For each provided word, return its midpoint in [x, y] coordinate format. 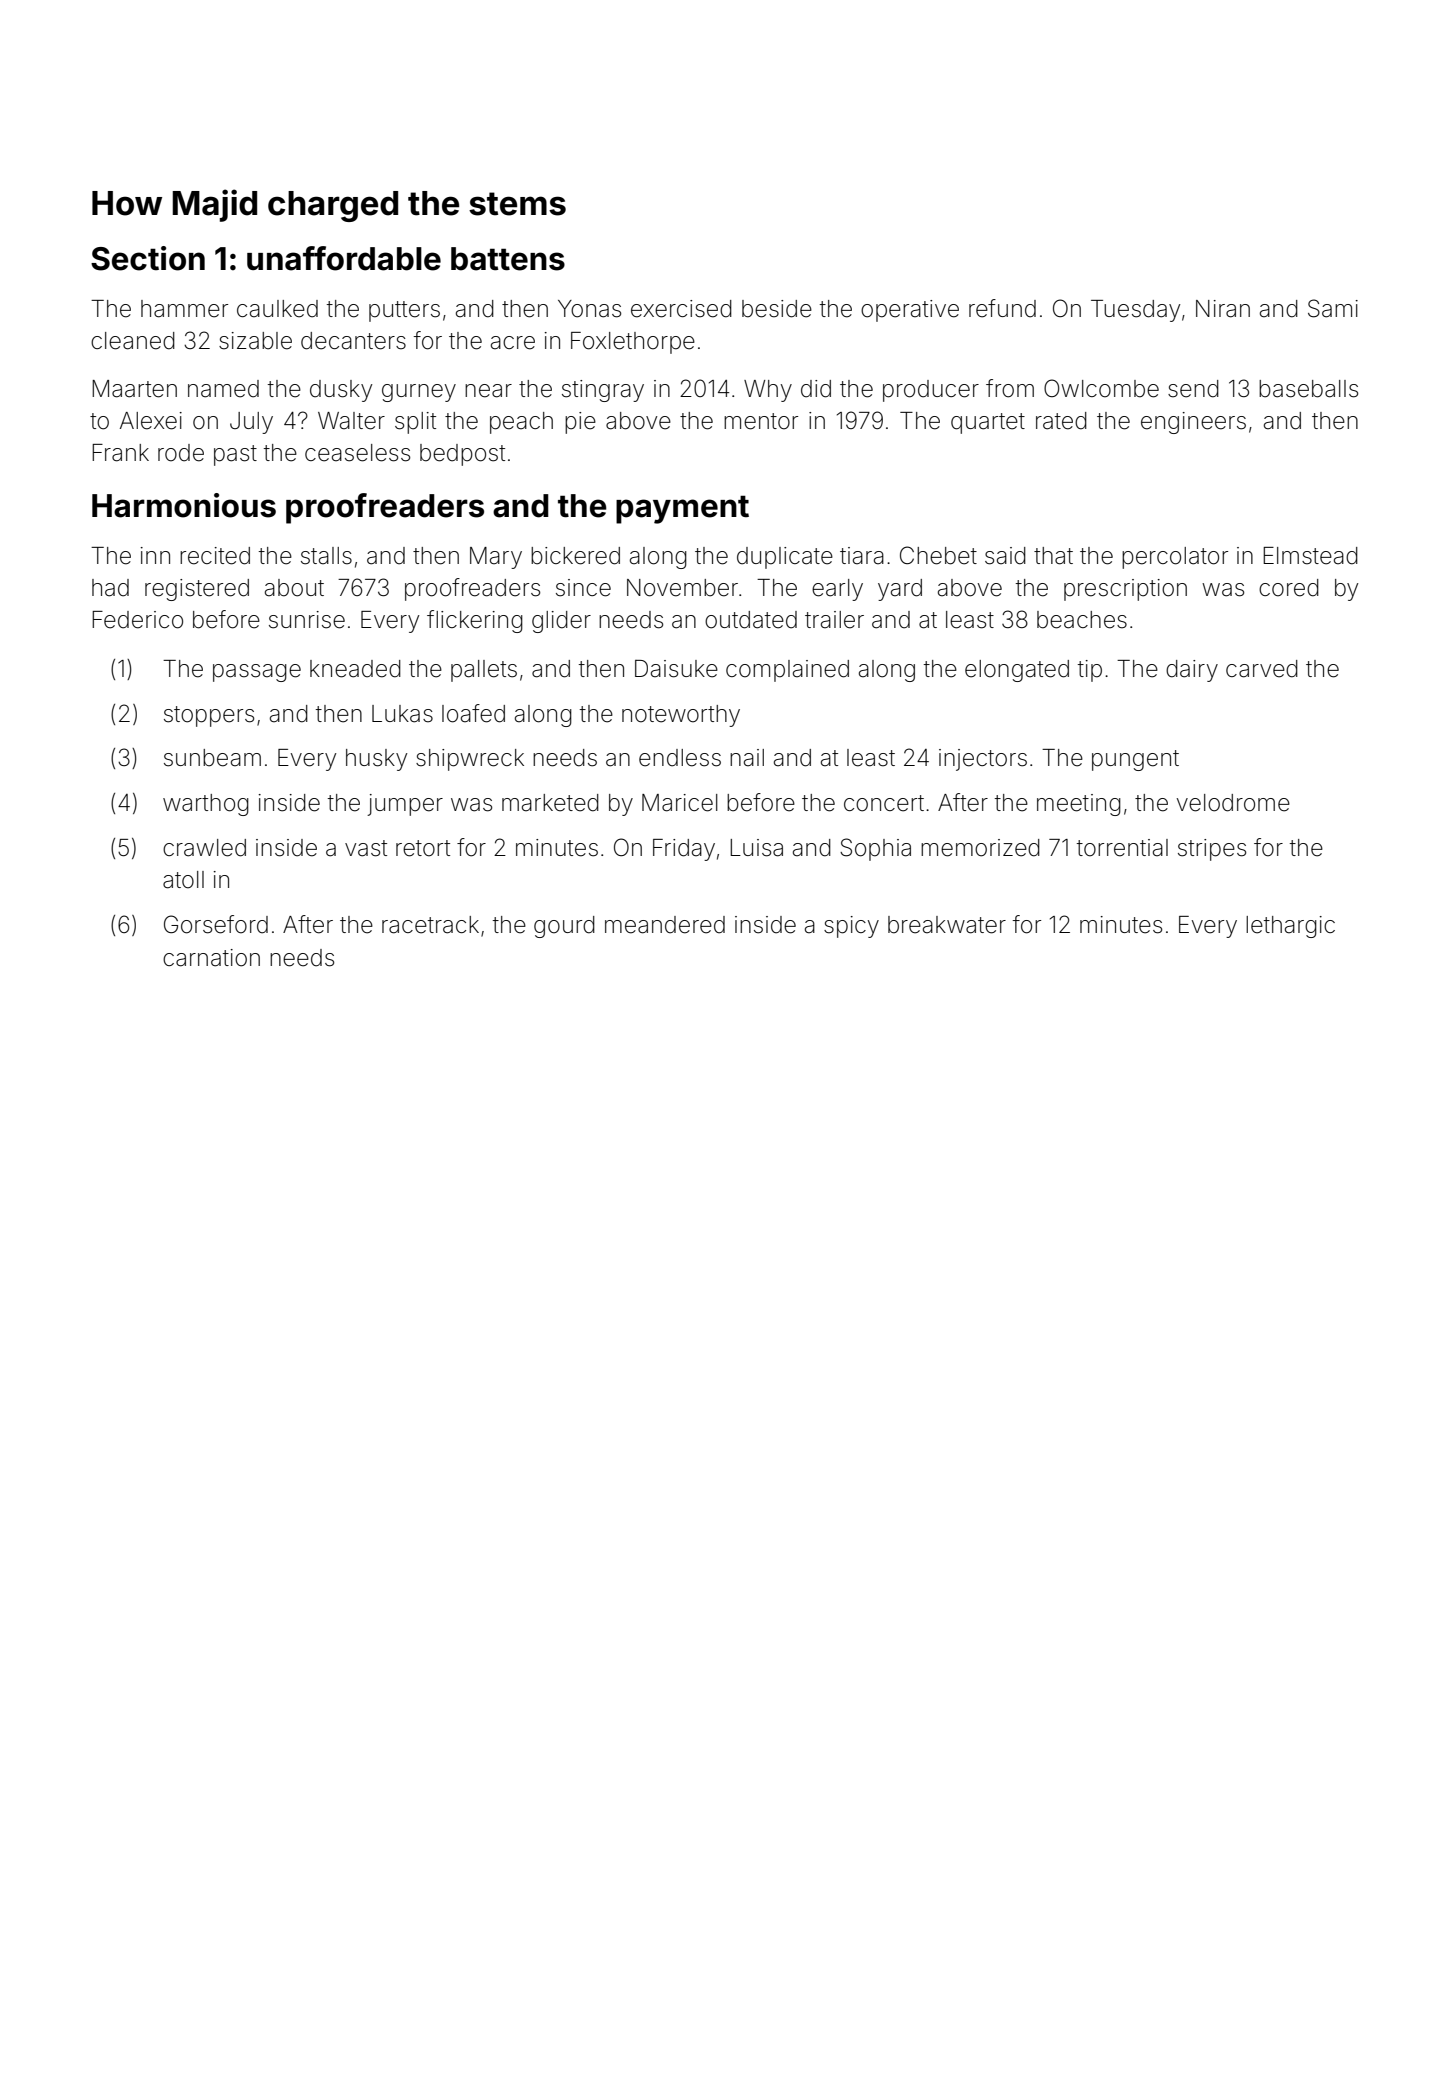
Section [148, 258]
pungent [1135, 760]
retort [423, 848]
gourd [564, 927]
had [110, 588]
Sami [1333, 308]
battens [508, 259]
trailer [834, 620]
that [1053, 556]
